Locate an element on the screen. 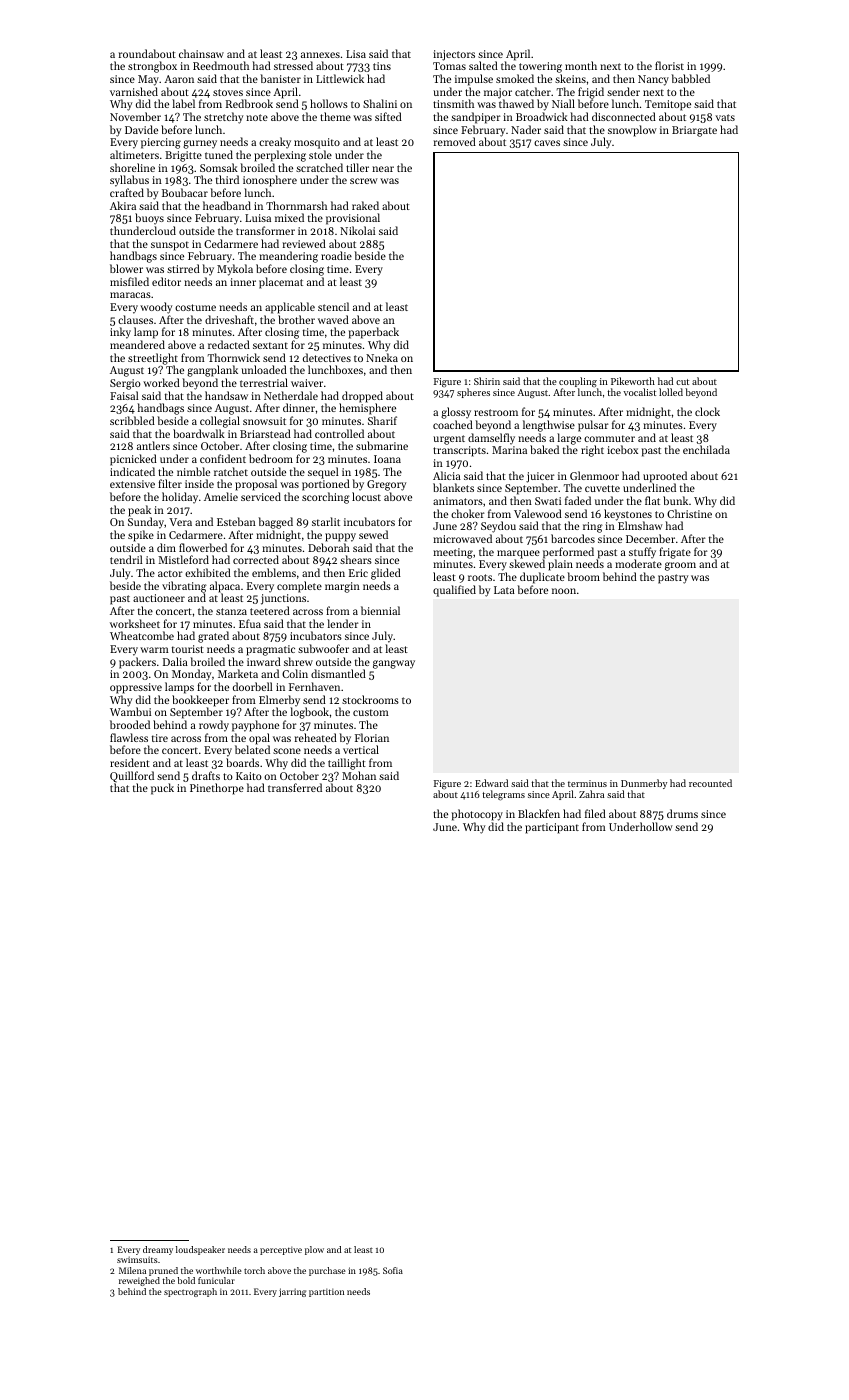 This screenshot has height=1400, width=849. worthwhile is located at coordinates (219, 1270).
